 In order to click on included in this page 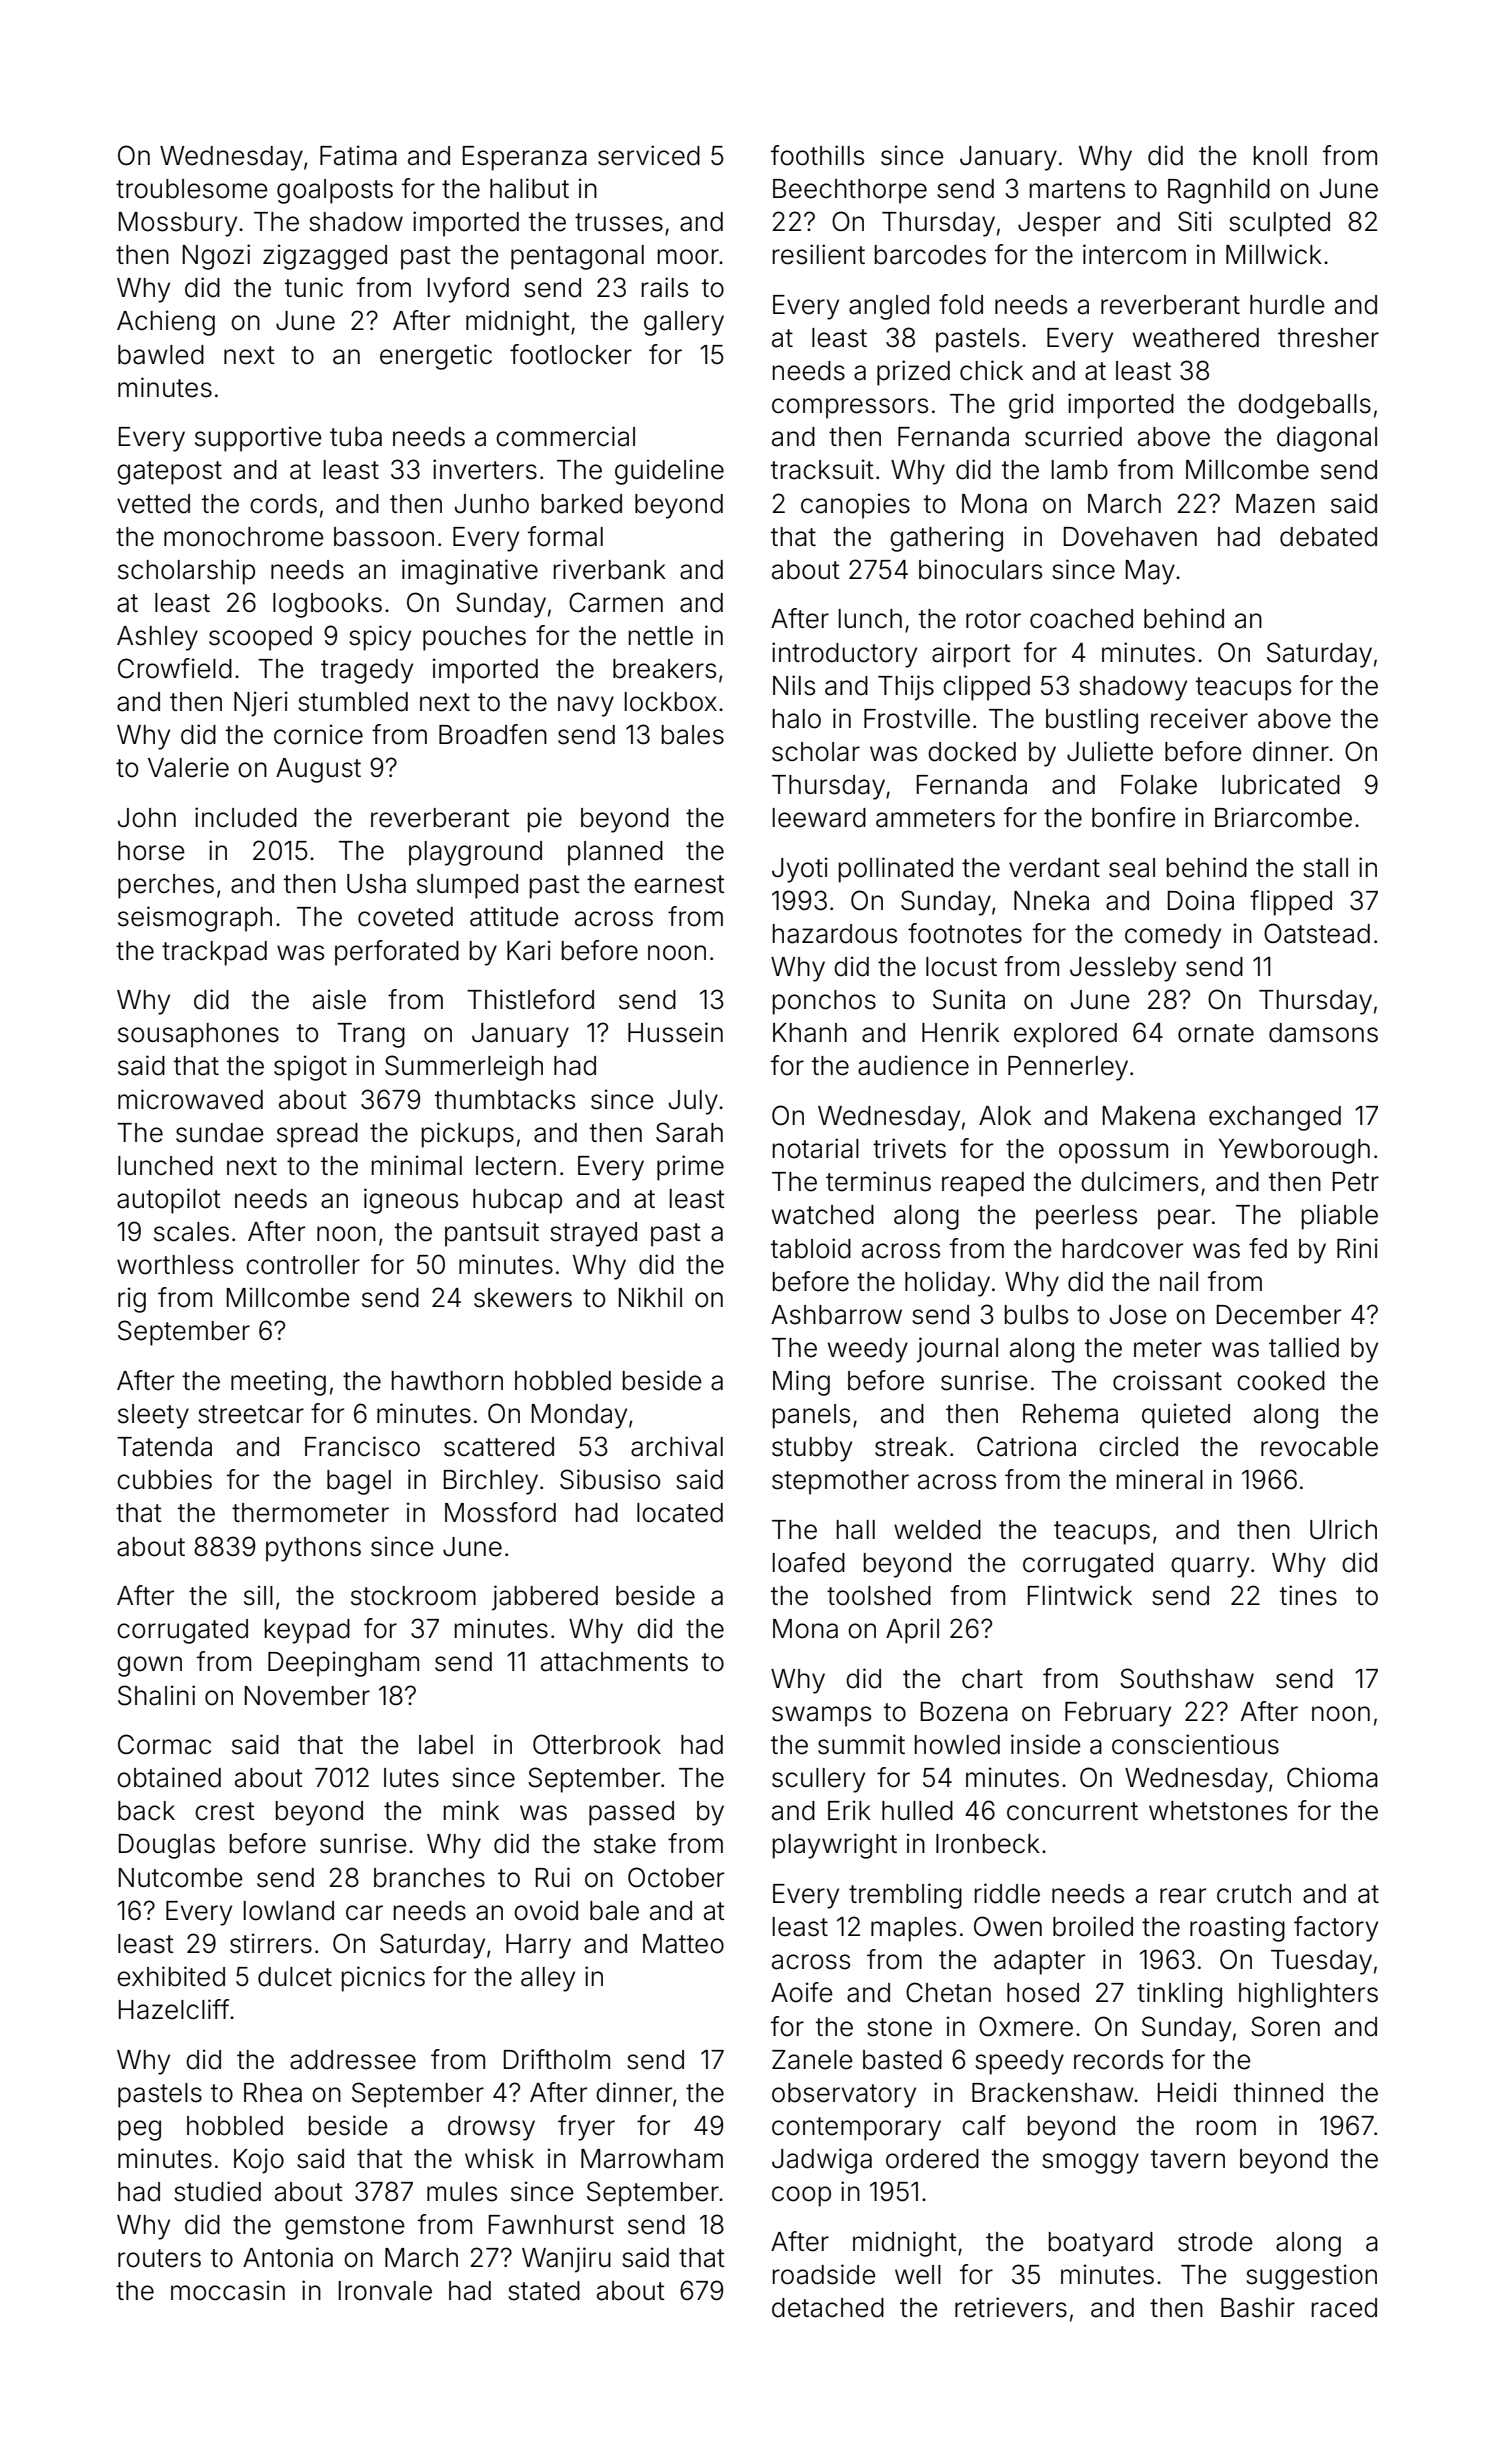, I will do `click(246, 817)`.
